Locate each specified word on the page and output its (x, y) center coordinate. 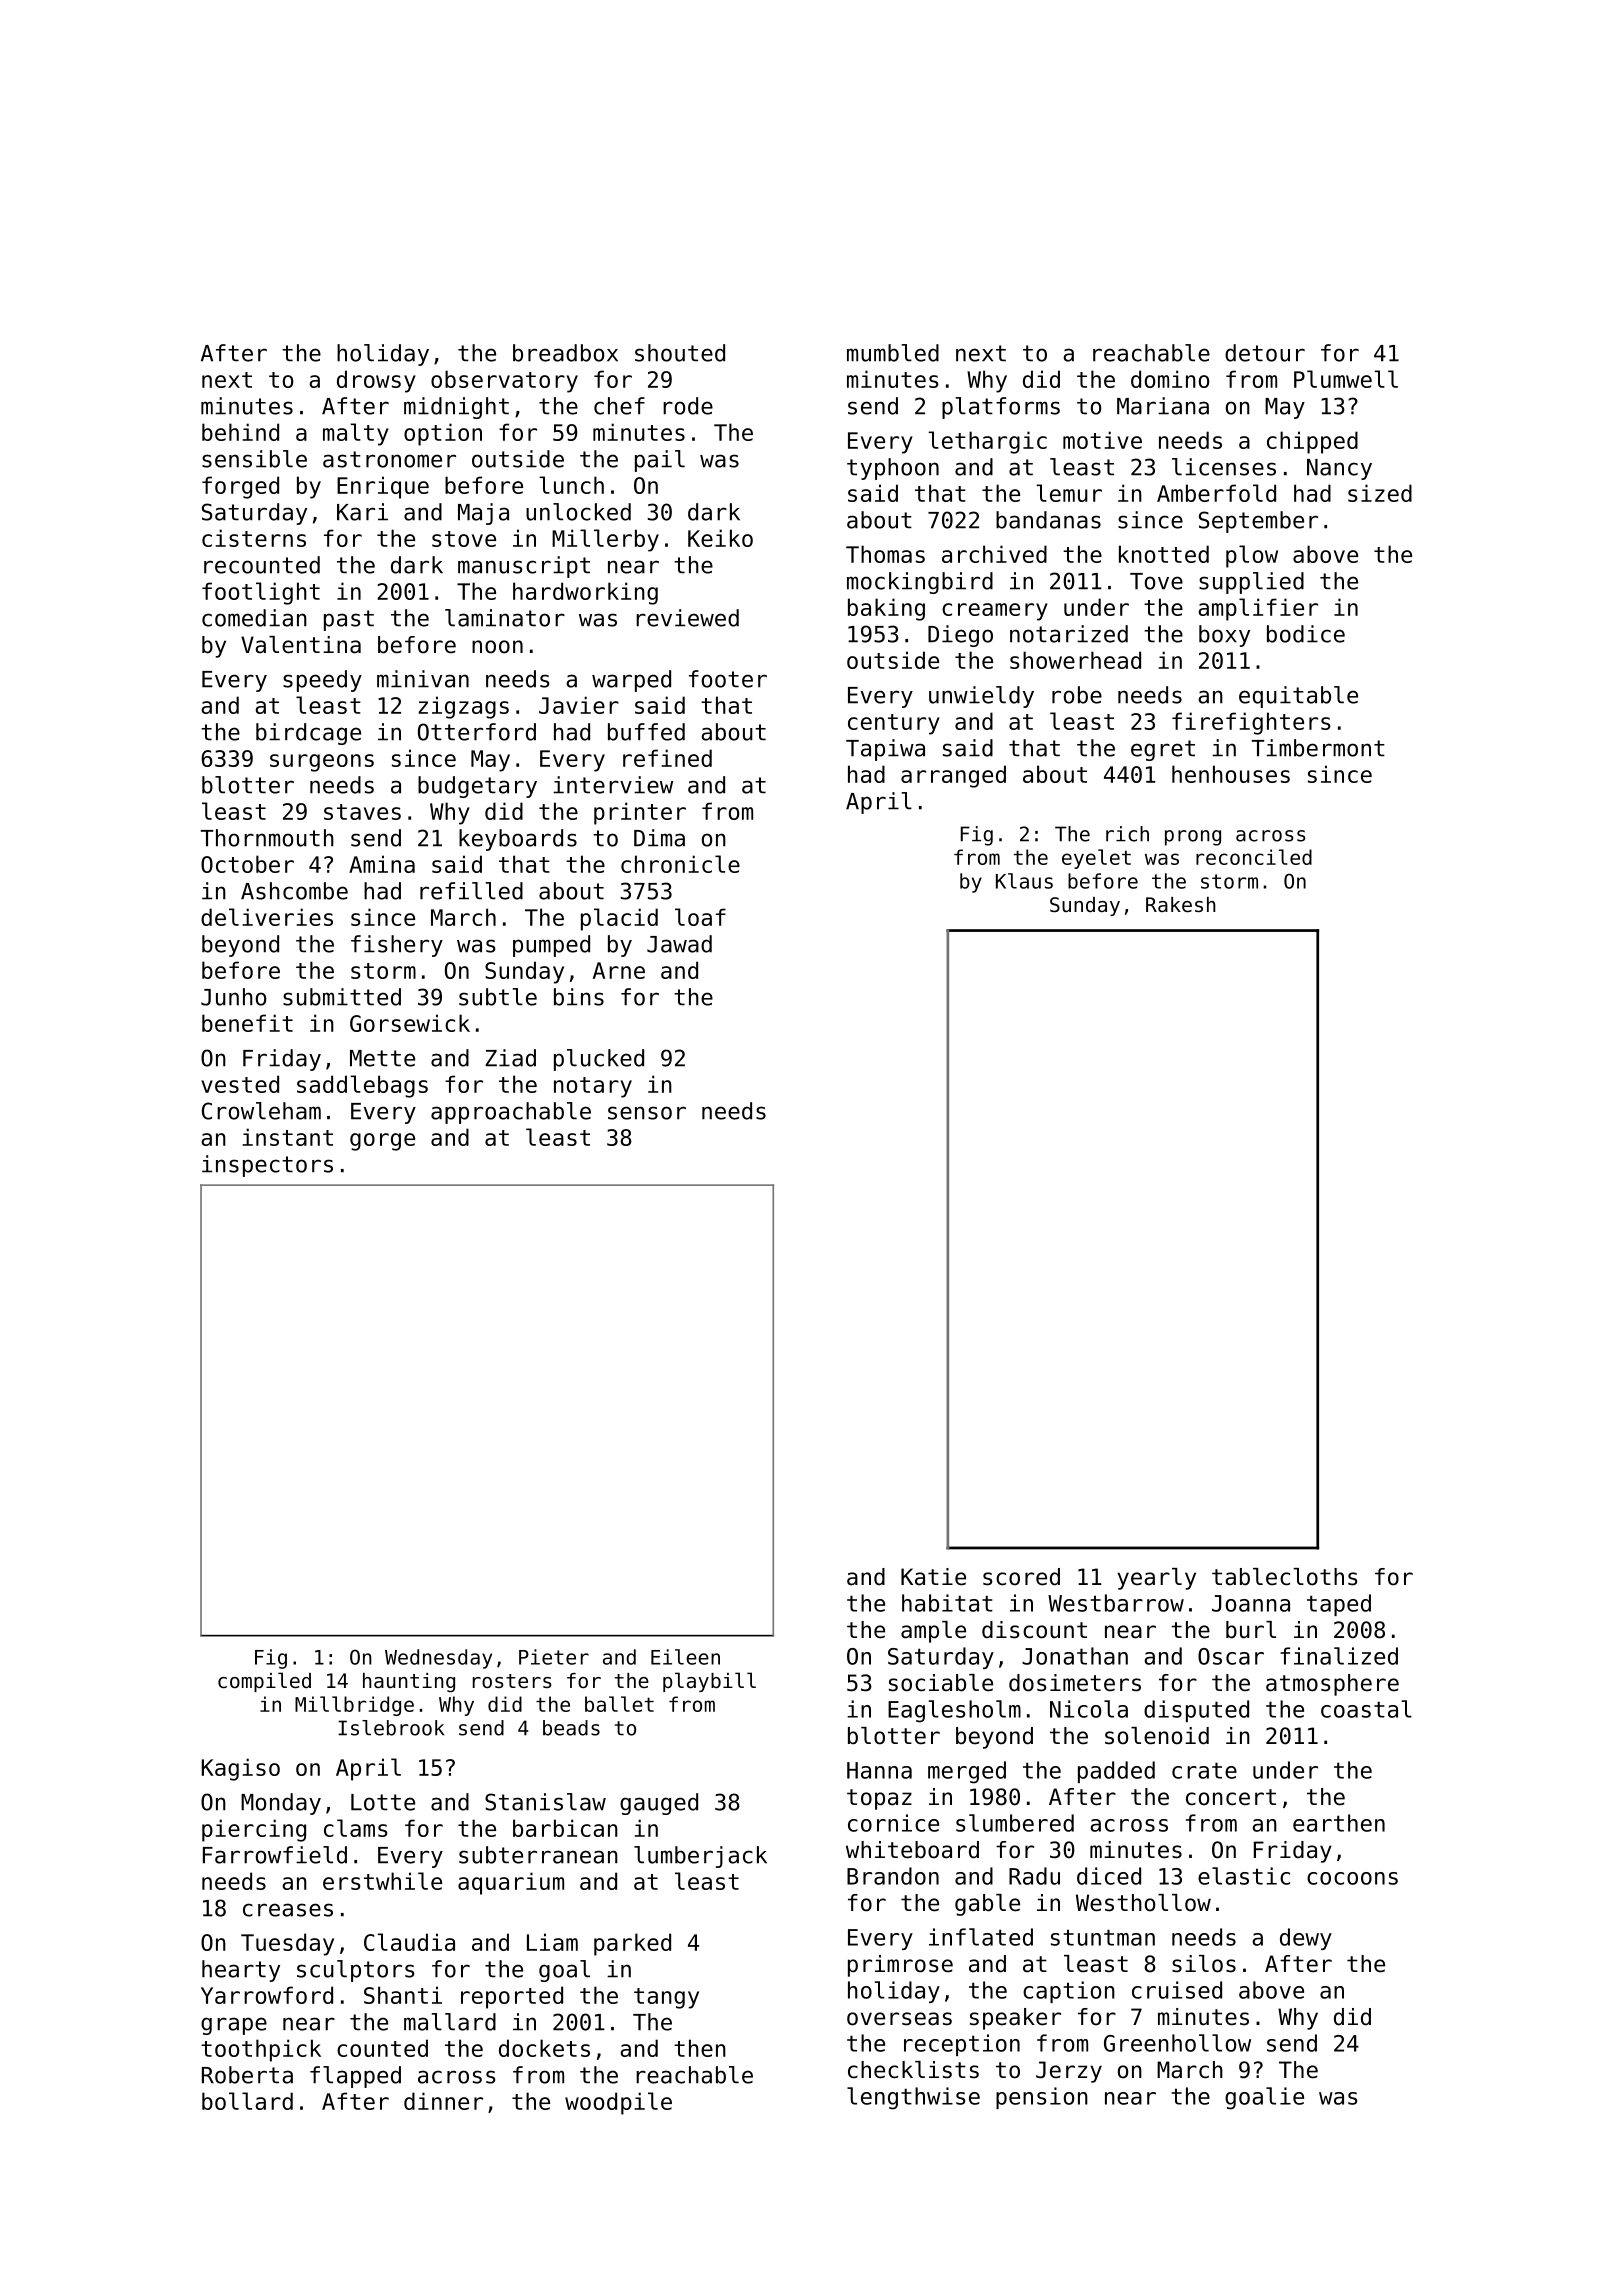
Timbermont (1318, 748)
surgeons (322, 763)
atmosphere (1332, 1685)
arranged (953, 776)
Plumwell (1346, 379)
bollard (247, 2101)
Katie (933, 1577)
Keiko (720, 538)
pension (1042, 2098)
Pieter (554, 1657)
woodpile (618, 2103)
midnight (456, 408)
